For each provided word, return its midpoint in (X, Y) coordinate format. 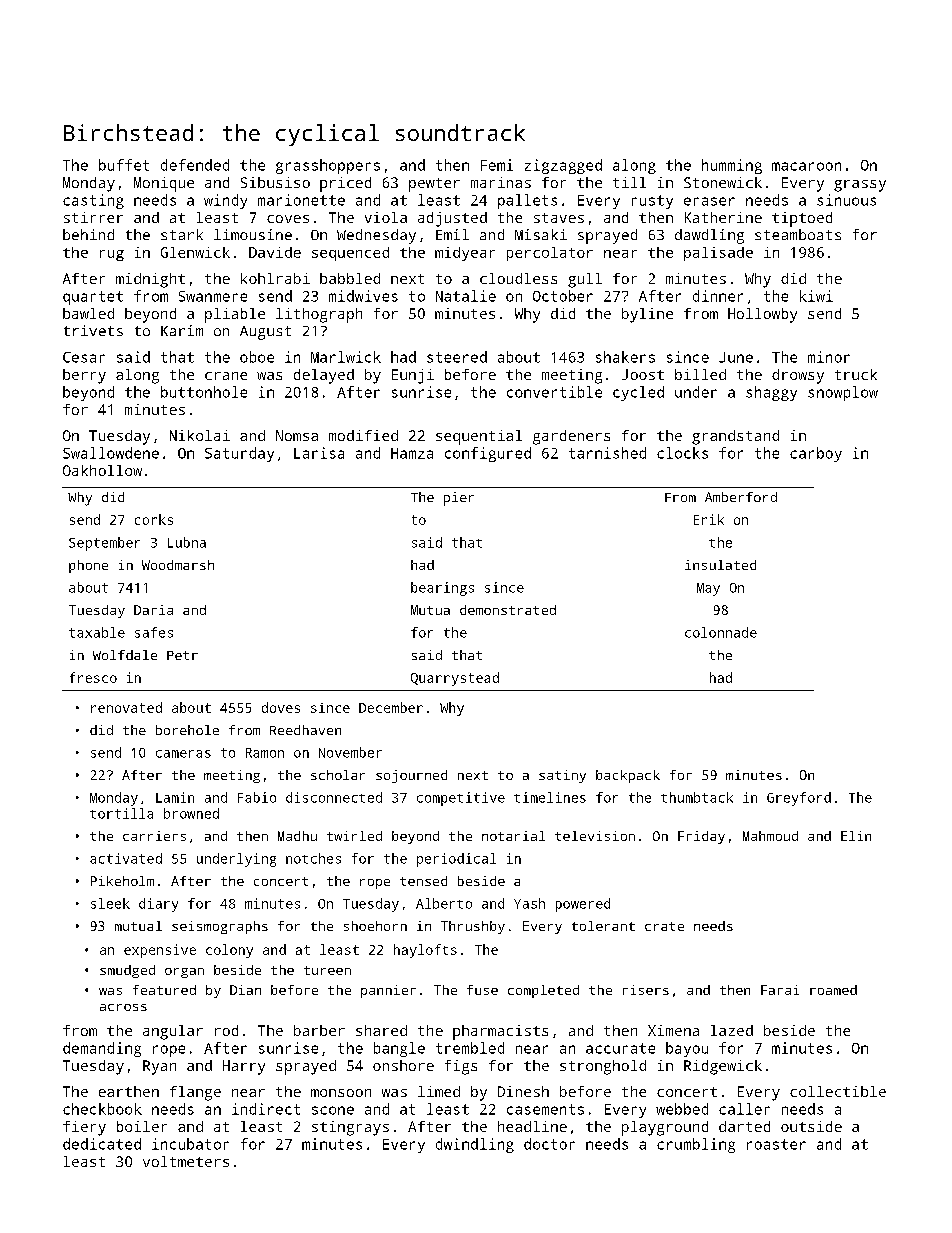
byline (647, 315)
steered (457, 357)
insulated (720, 565)
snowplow (843, 393)
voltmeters (186, 1161)
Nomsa (297, 435)
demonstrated (508, 610)
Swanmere (213, 296)
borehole (187, 730)
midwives (363, 296)
